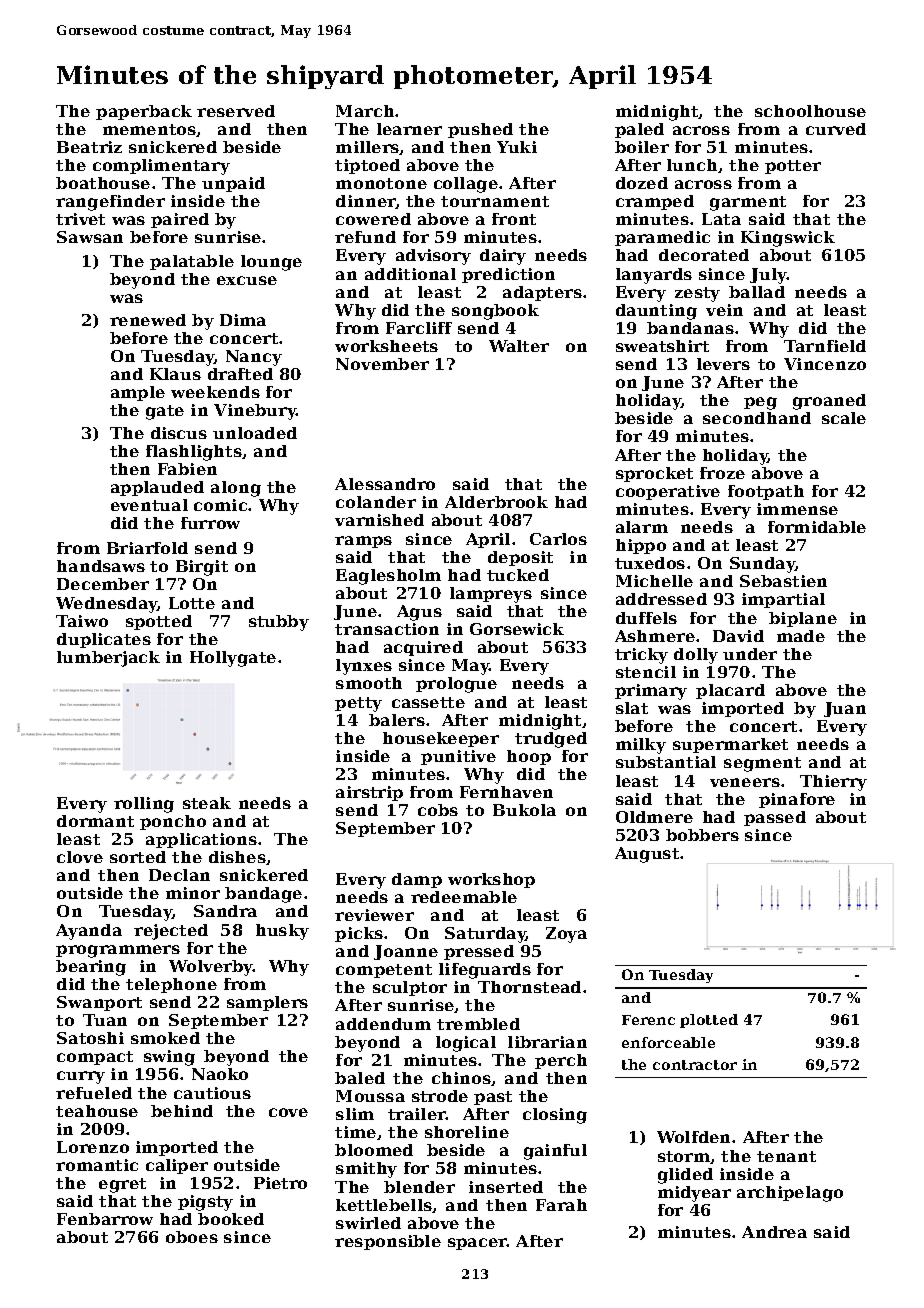 This document has height=1308, width=924. What do you see at coordinates (480, 130) in the document?
I see `pushed` at bounding box center [480, 130].
